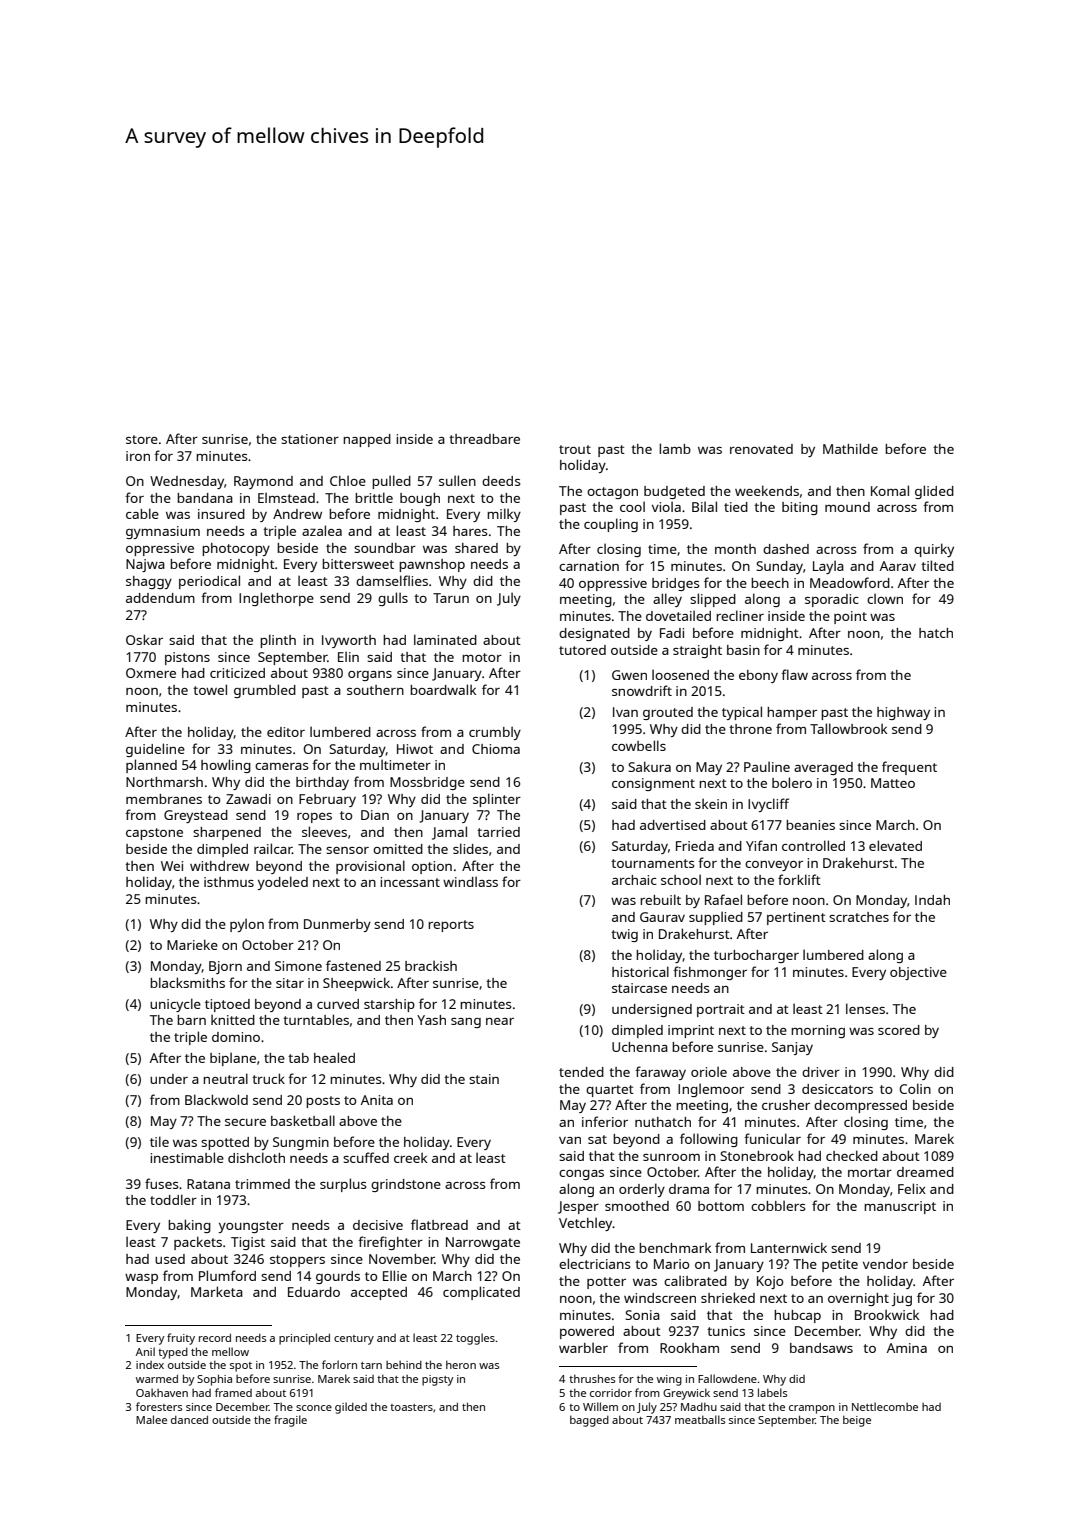  I want to click on omitted, so click(398, 849).
